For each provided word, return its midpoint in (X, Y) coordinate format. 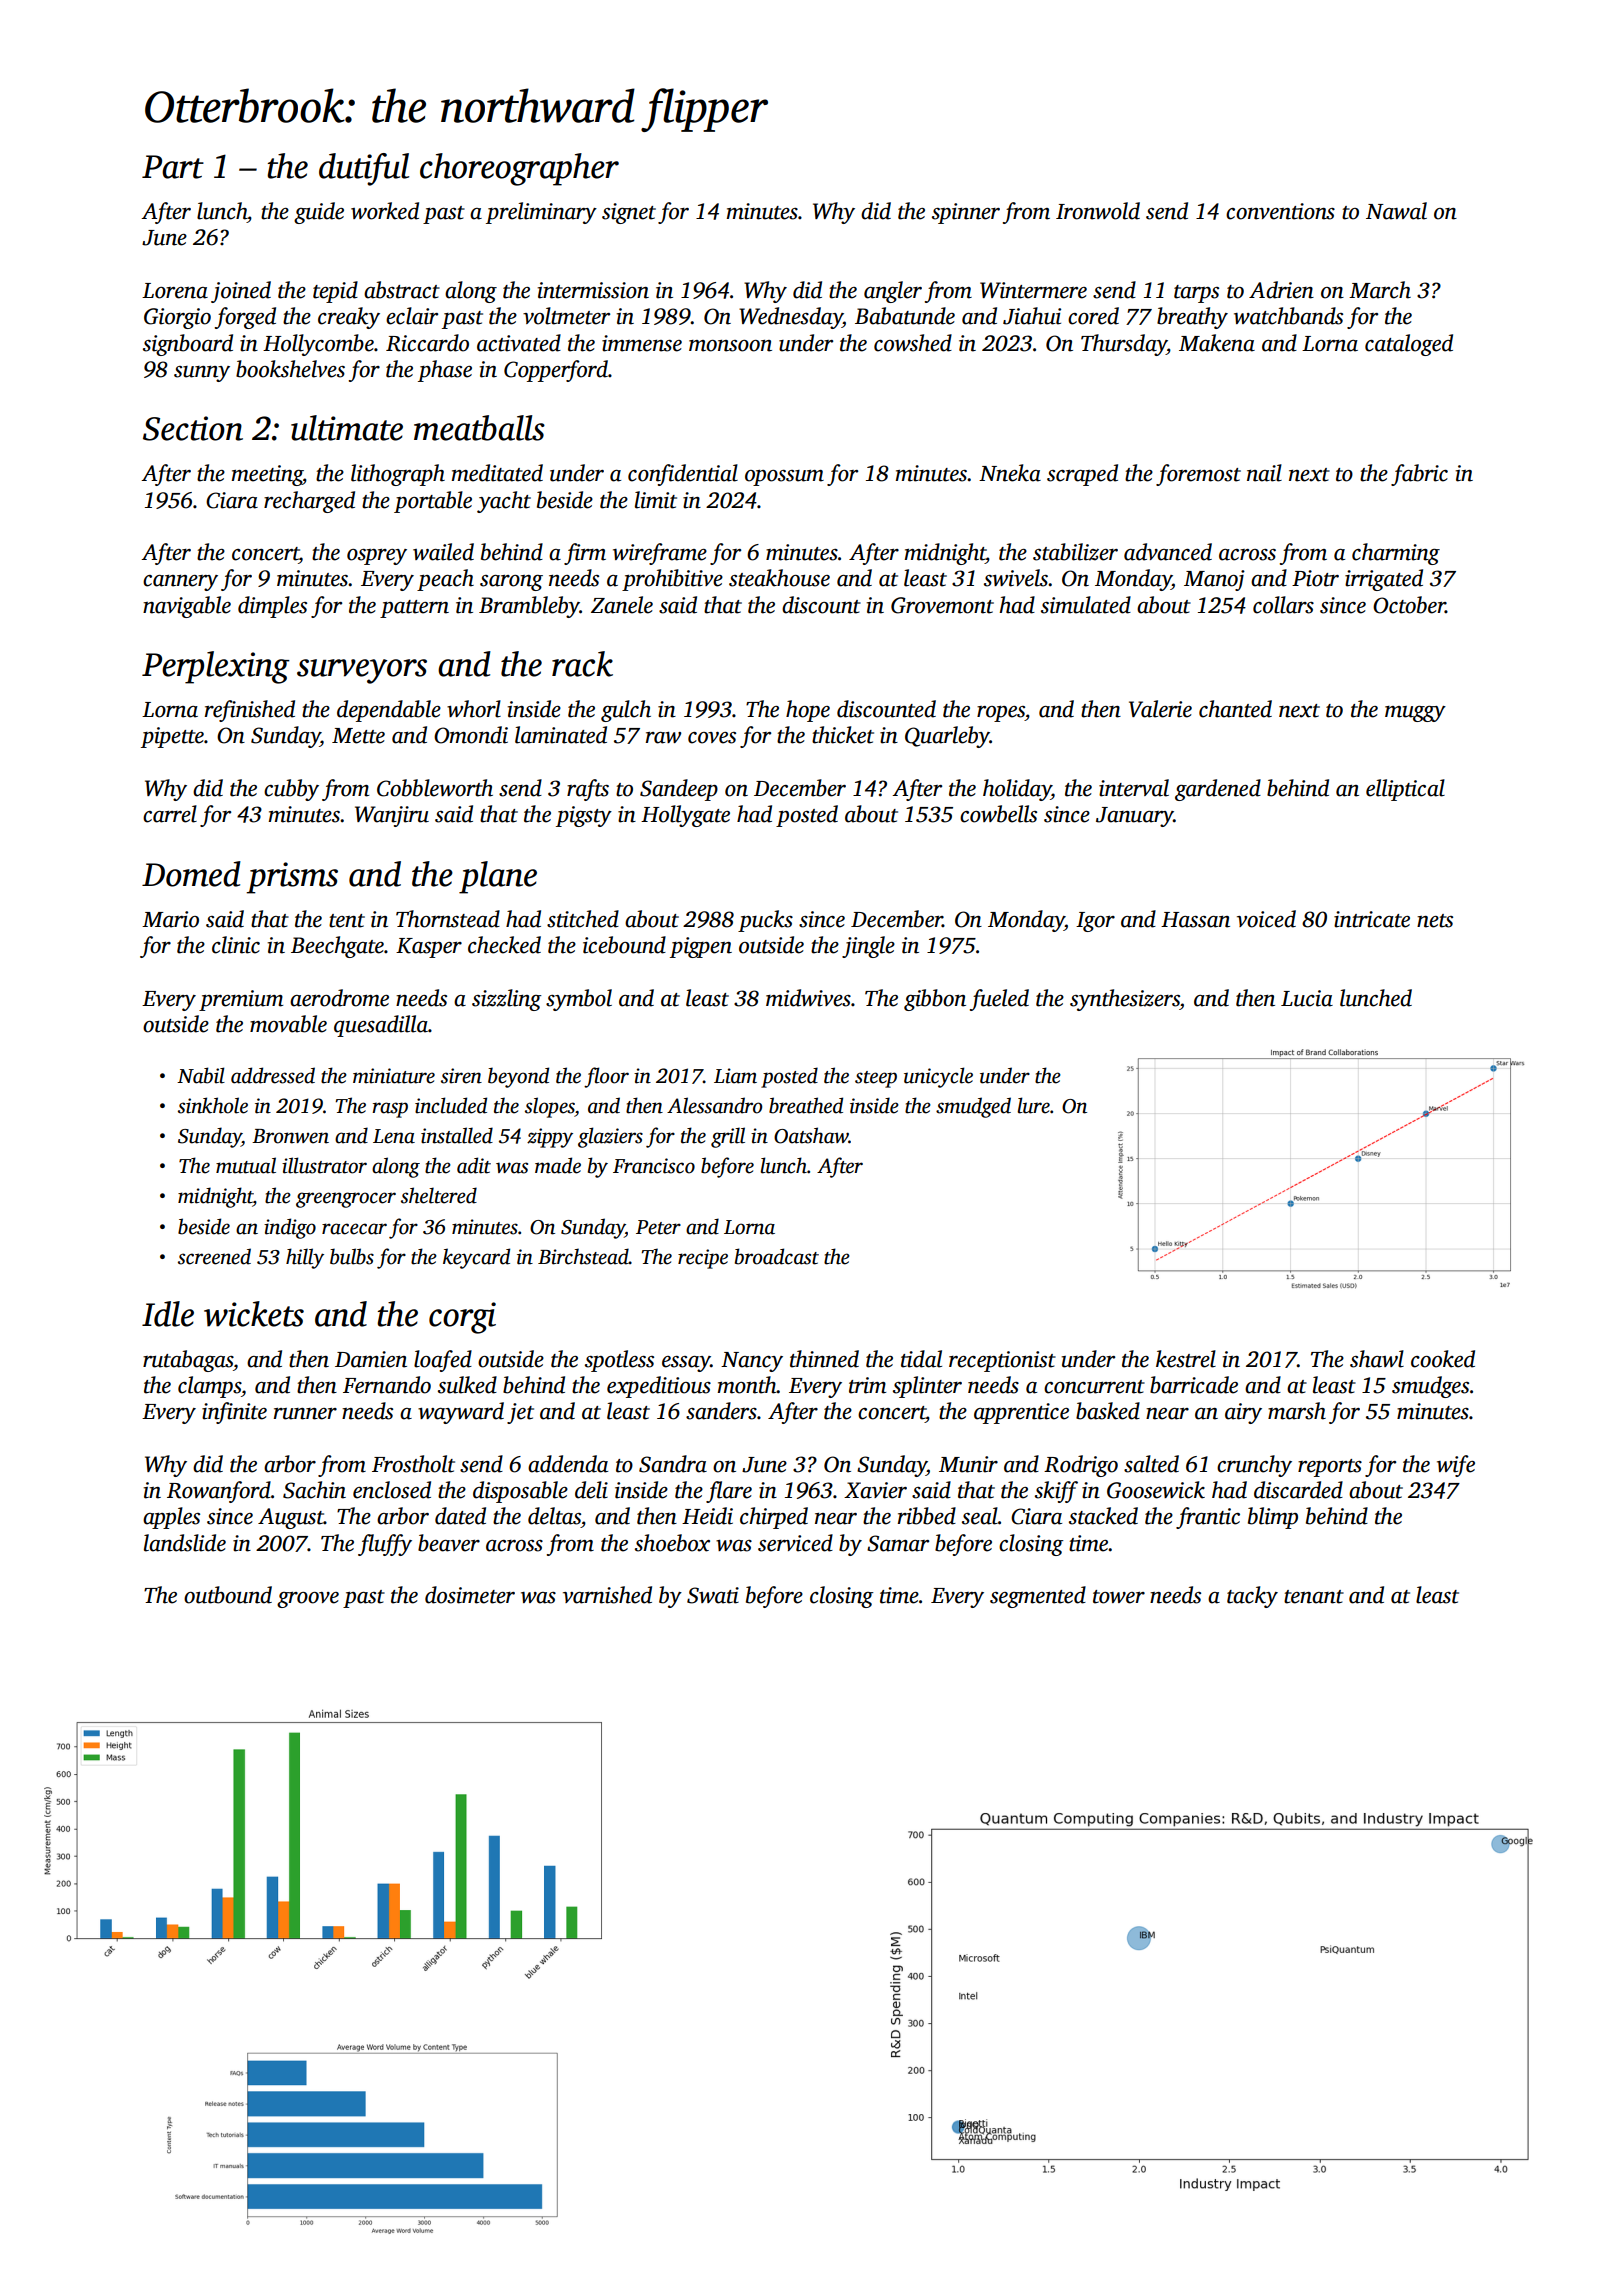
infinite (234, 1413)
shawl (1377, 1359)
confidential (683, 475)
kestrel (1186, 1359)
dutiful (364, 169)
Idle (168, 1314)
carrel (170, 814)
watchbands (1288, 316)
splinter (927, 1387)
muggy (1415, 714)
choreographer (519, 169)
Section (193, 428)
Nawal (1396, 211)
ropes (1001, 714)
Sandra (673, 1464)
